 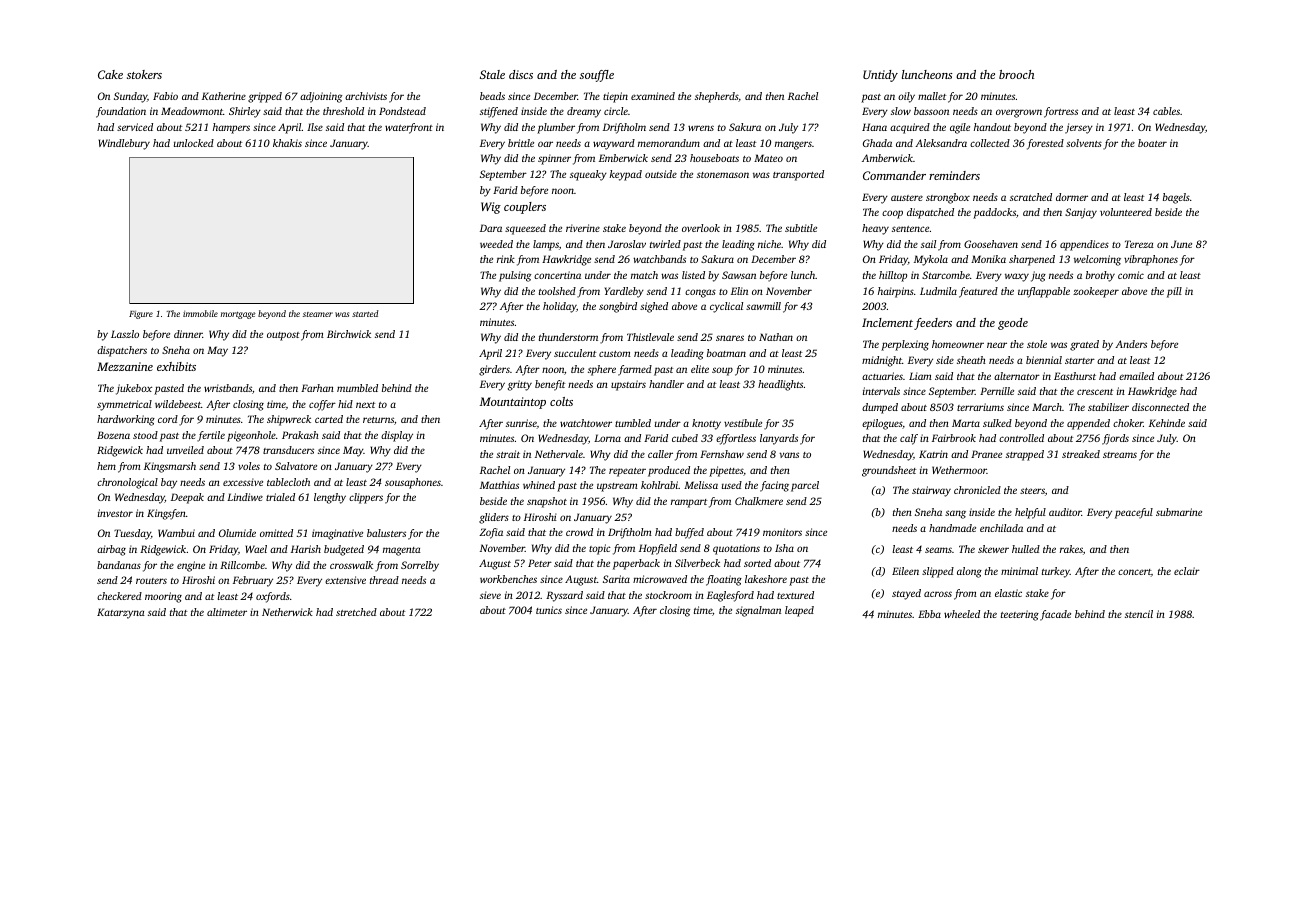 I want to click on Ilse, so click(x=315, y=127).
